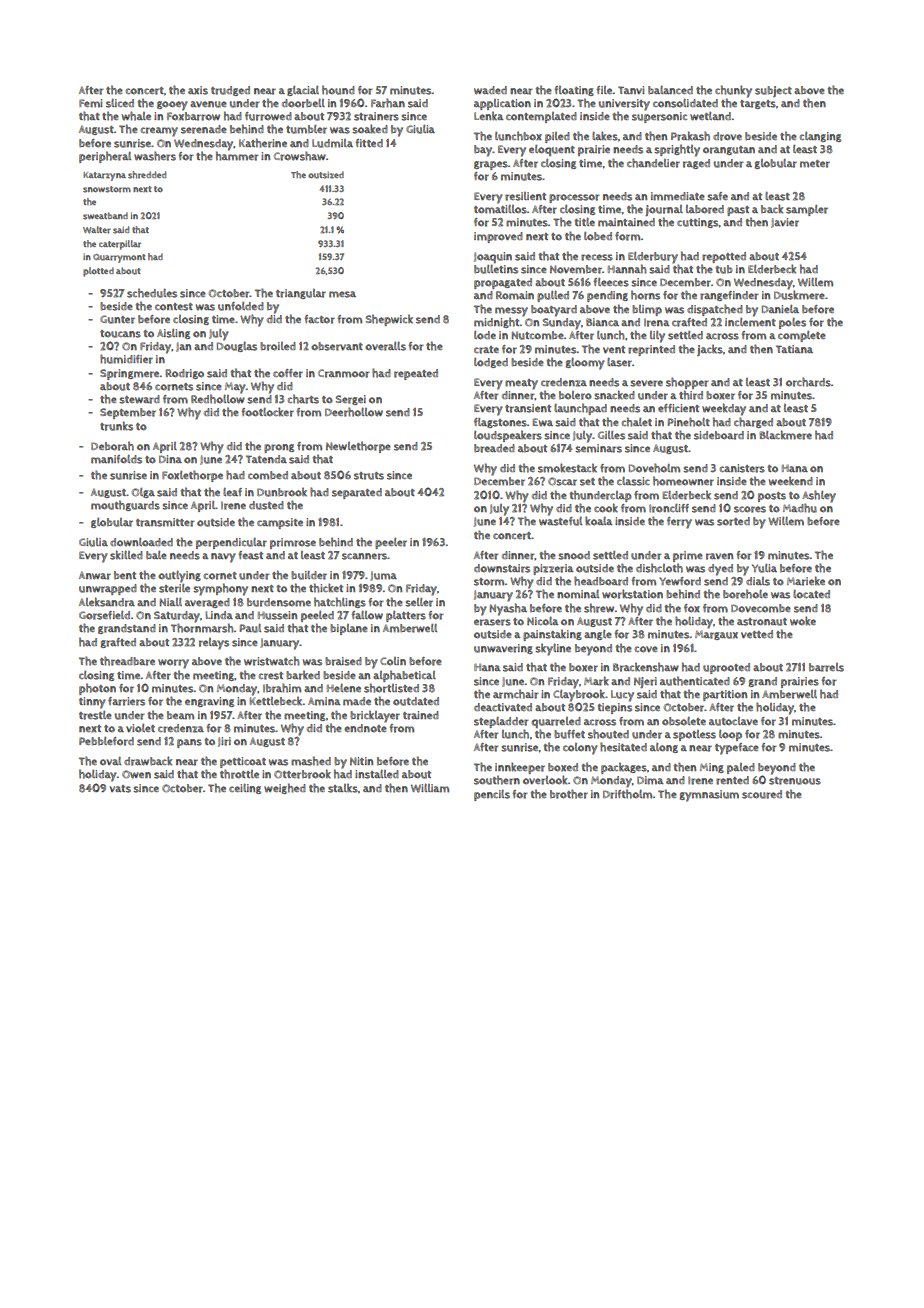 This screenshot has width=924, height=1308. Describe the element at coordinates (502, 568) in the screenshot. I see `downstairs` at that location.
